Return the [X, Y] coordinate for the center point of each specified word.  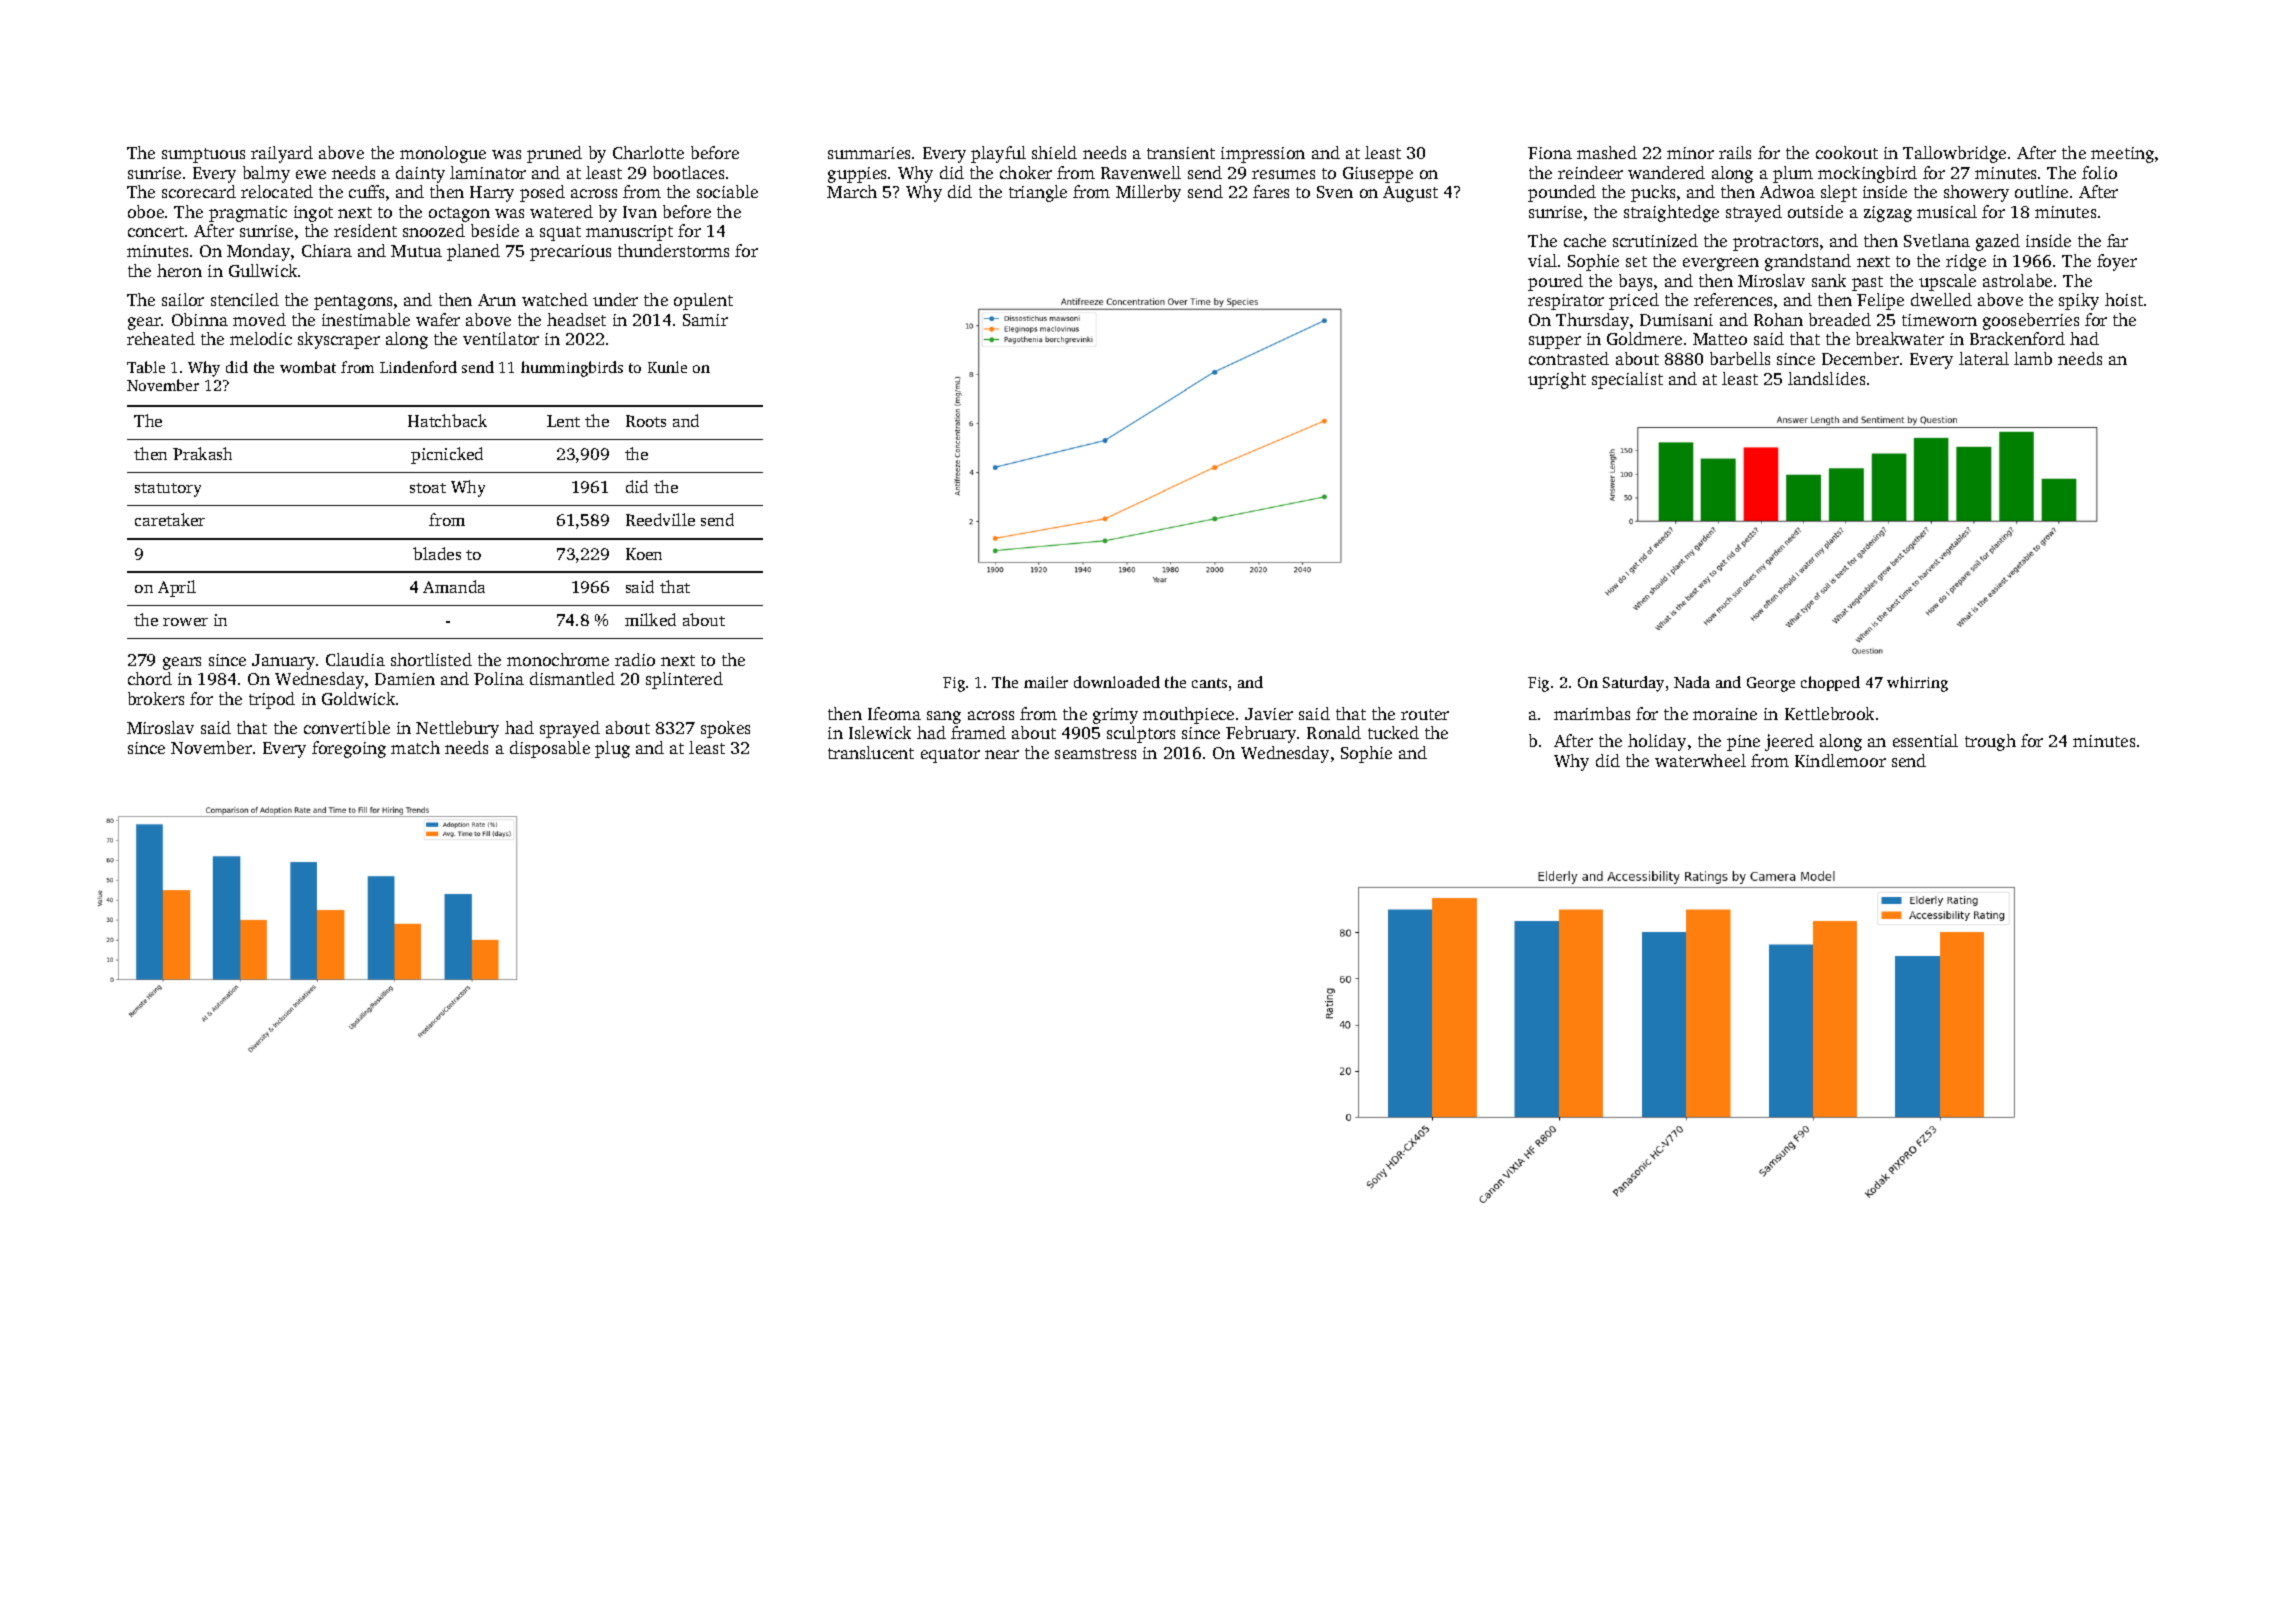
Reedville [660, 519]
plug [612, 749]
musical [1947, 211]
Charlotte [648, 152]
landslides [1826, 378]
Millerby [1148, 193]
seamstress [1095, 753]
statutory [168, 490]
